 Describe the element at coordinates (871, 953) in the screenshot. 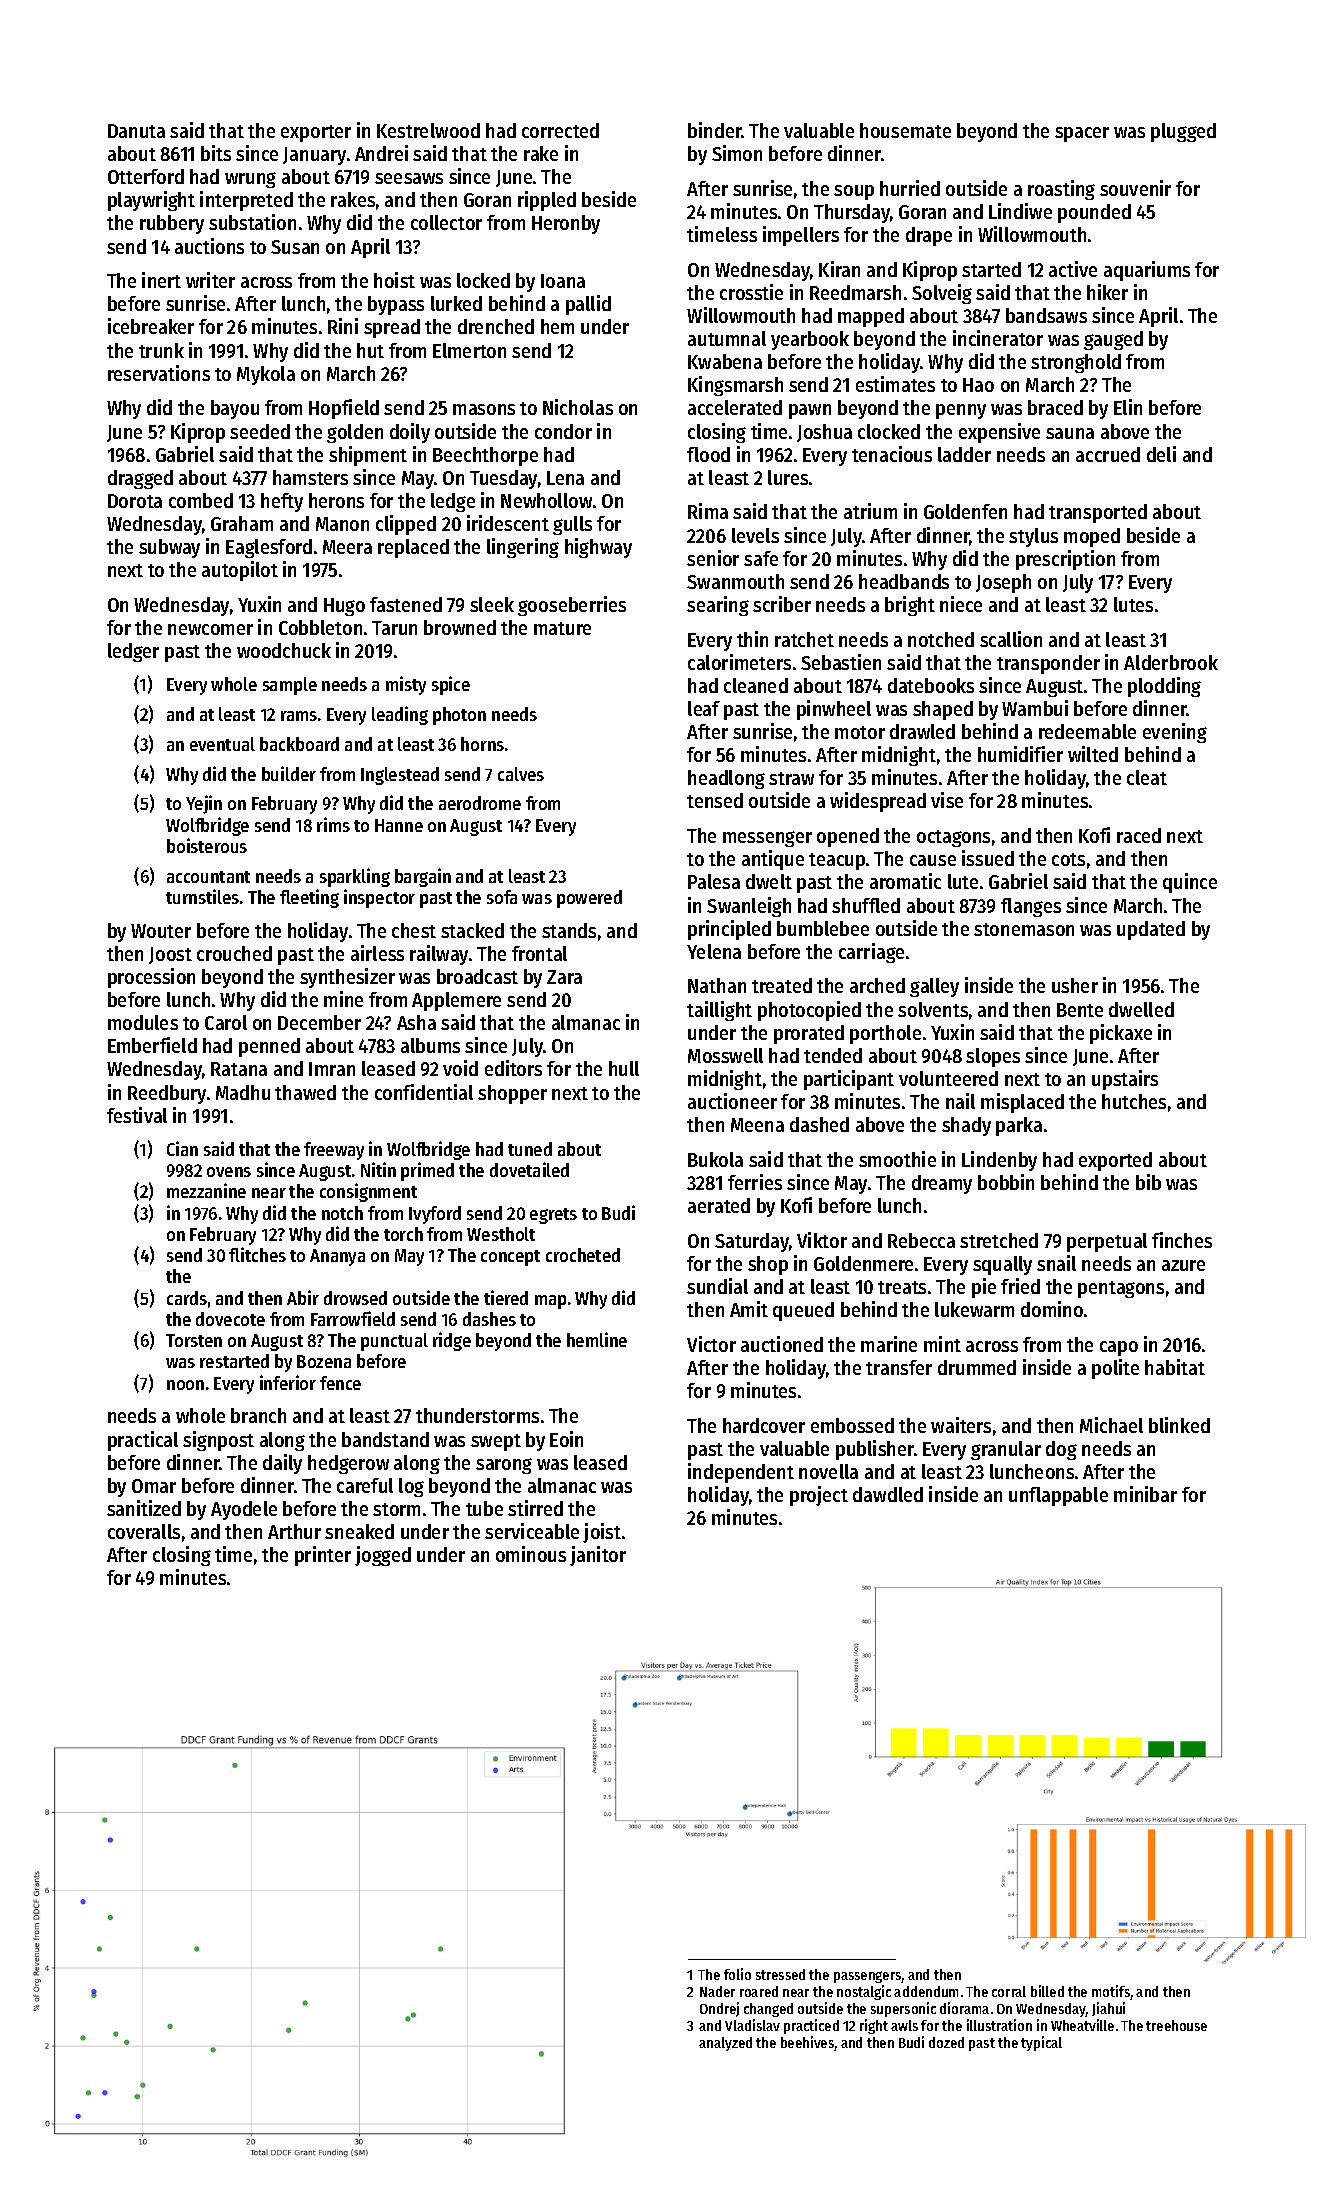

I see `carriage` at that location.
